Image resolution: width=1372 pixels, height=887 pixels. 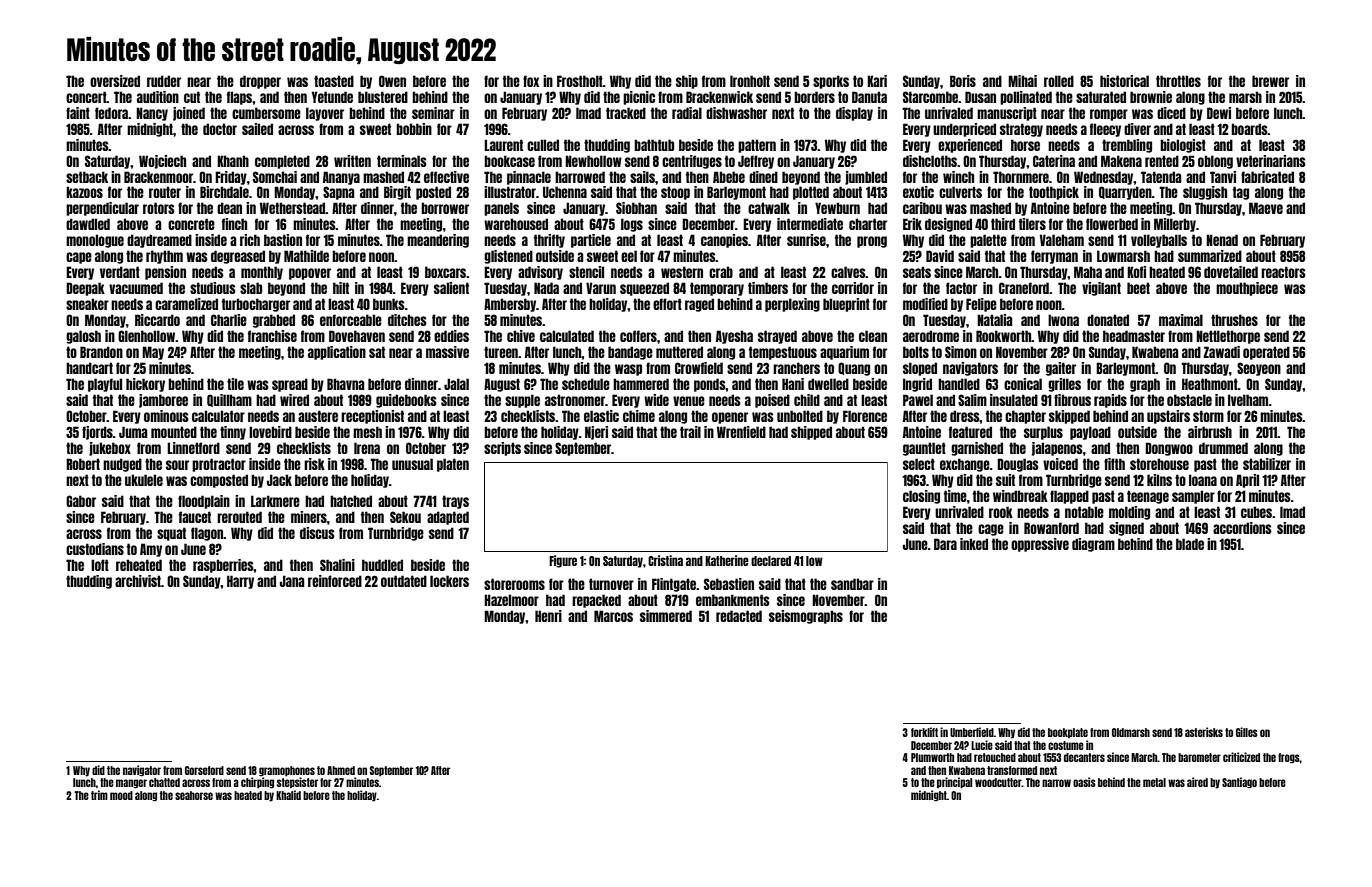 I want to click on Ahmed, so click(x=341, y=770).
